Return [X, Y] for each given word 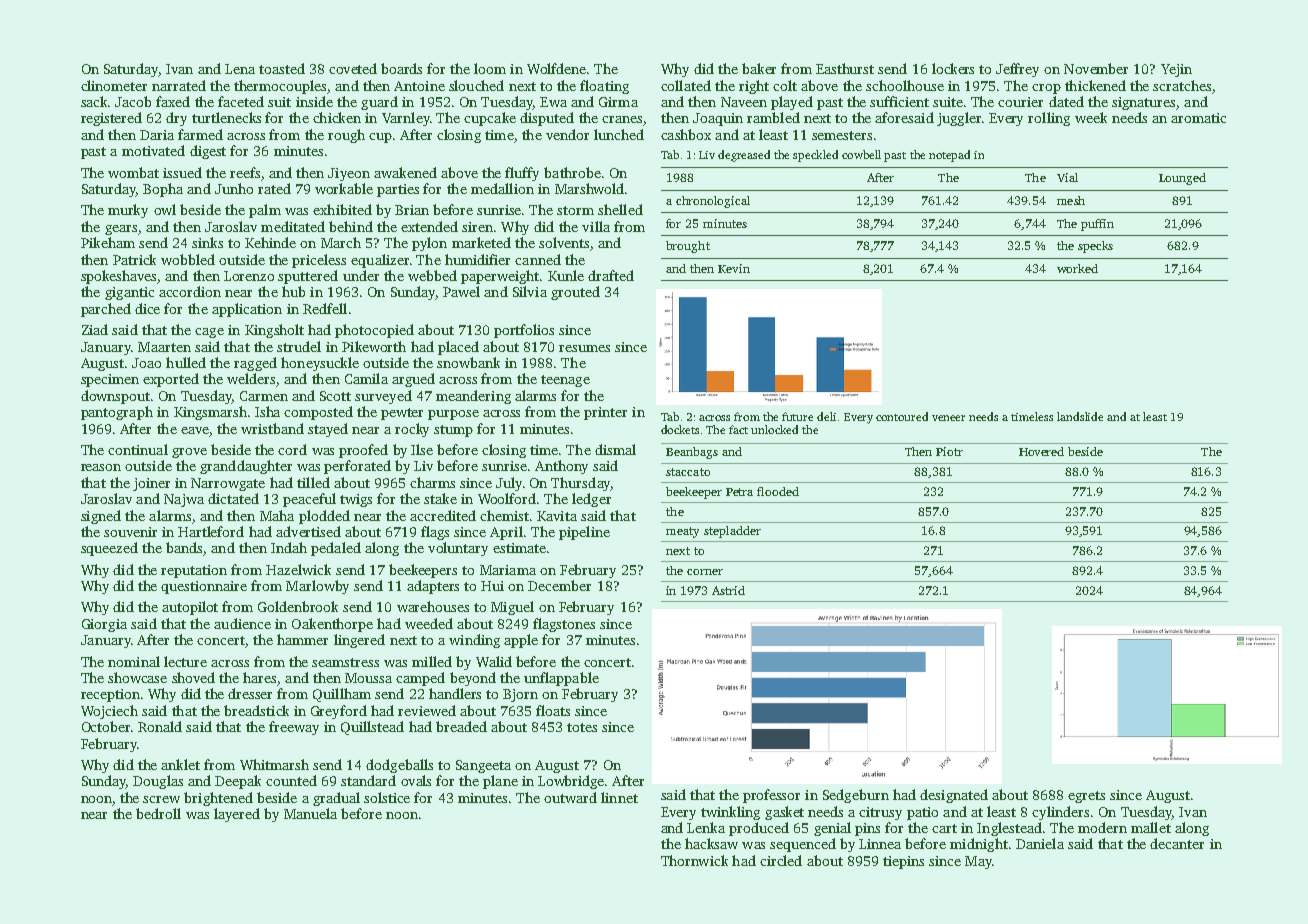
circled [781, 860]
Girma [618, 102]
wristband [272, 428]
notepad [949, 156]
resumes [584, 348]
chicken [337, 117]
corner [705, 572]
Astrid [728, 590]
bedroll [158, 813]
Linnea [880, 844]
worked [1077, 268]
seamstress [345, 662]
